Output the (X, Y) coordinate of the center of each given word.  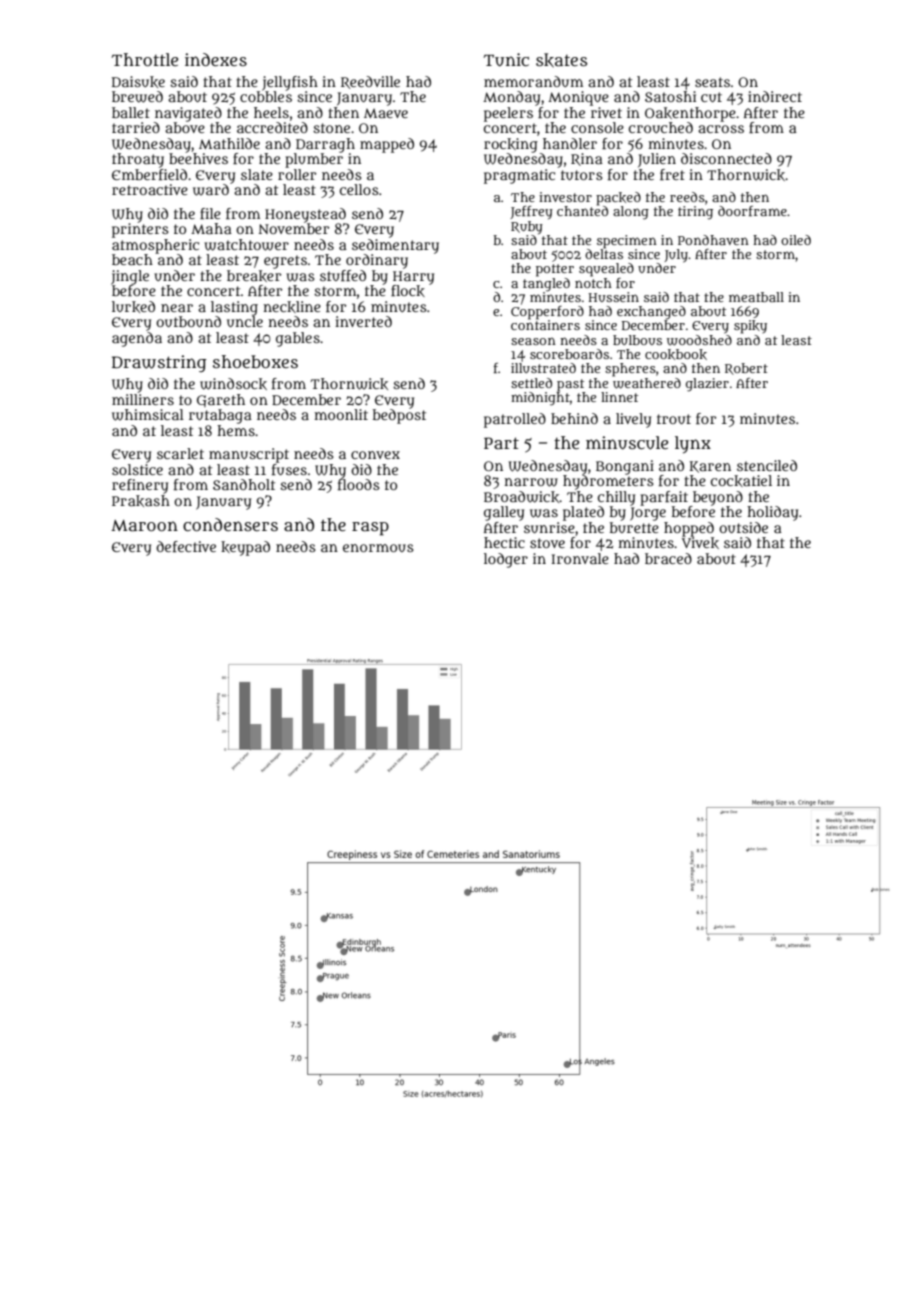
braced (668, 558)
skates (561, 60)
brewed (137, 97)
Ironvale (580, 558)
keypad (245, 548)
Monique (578, 98)
